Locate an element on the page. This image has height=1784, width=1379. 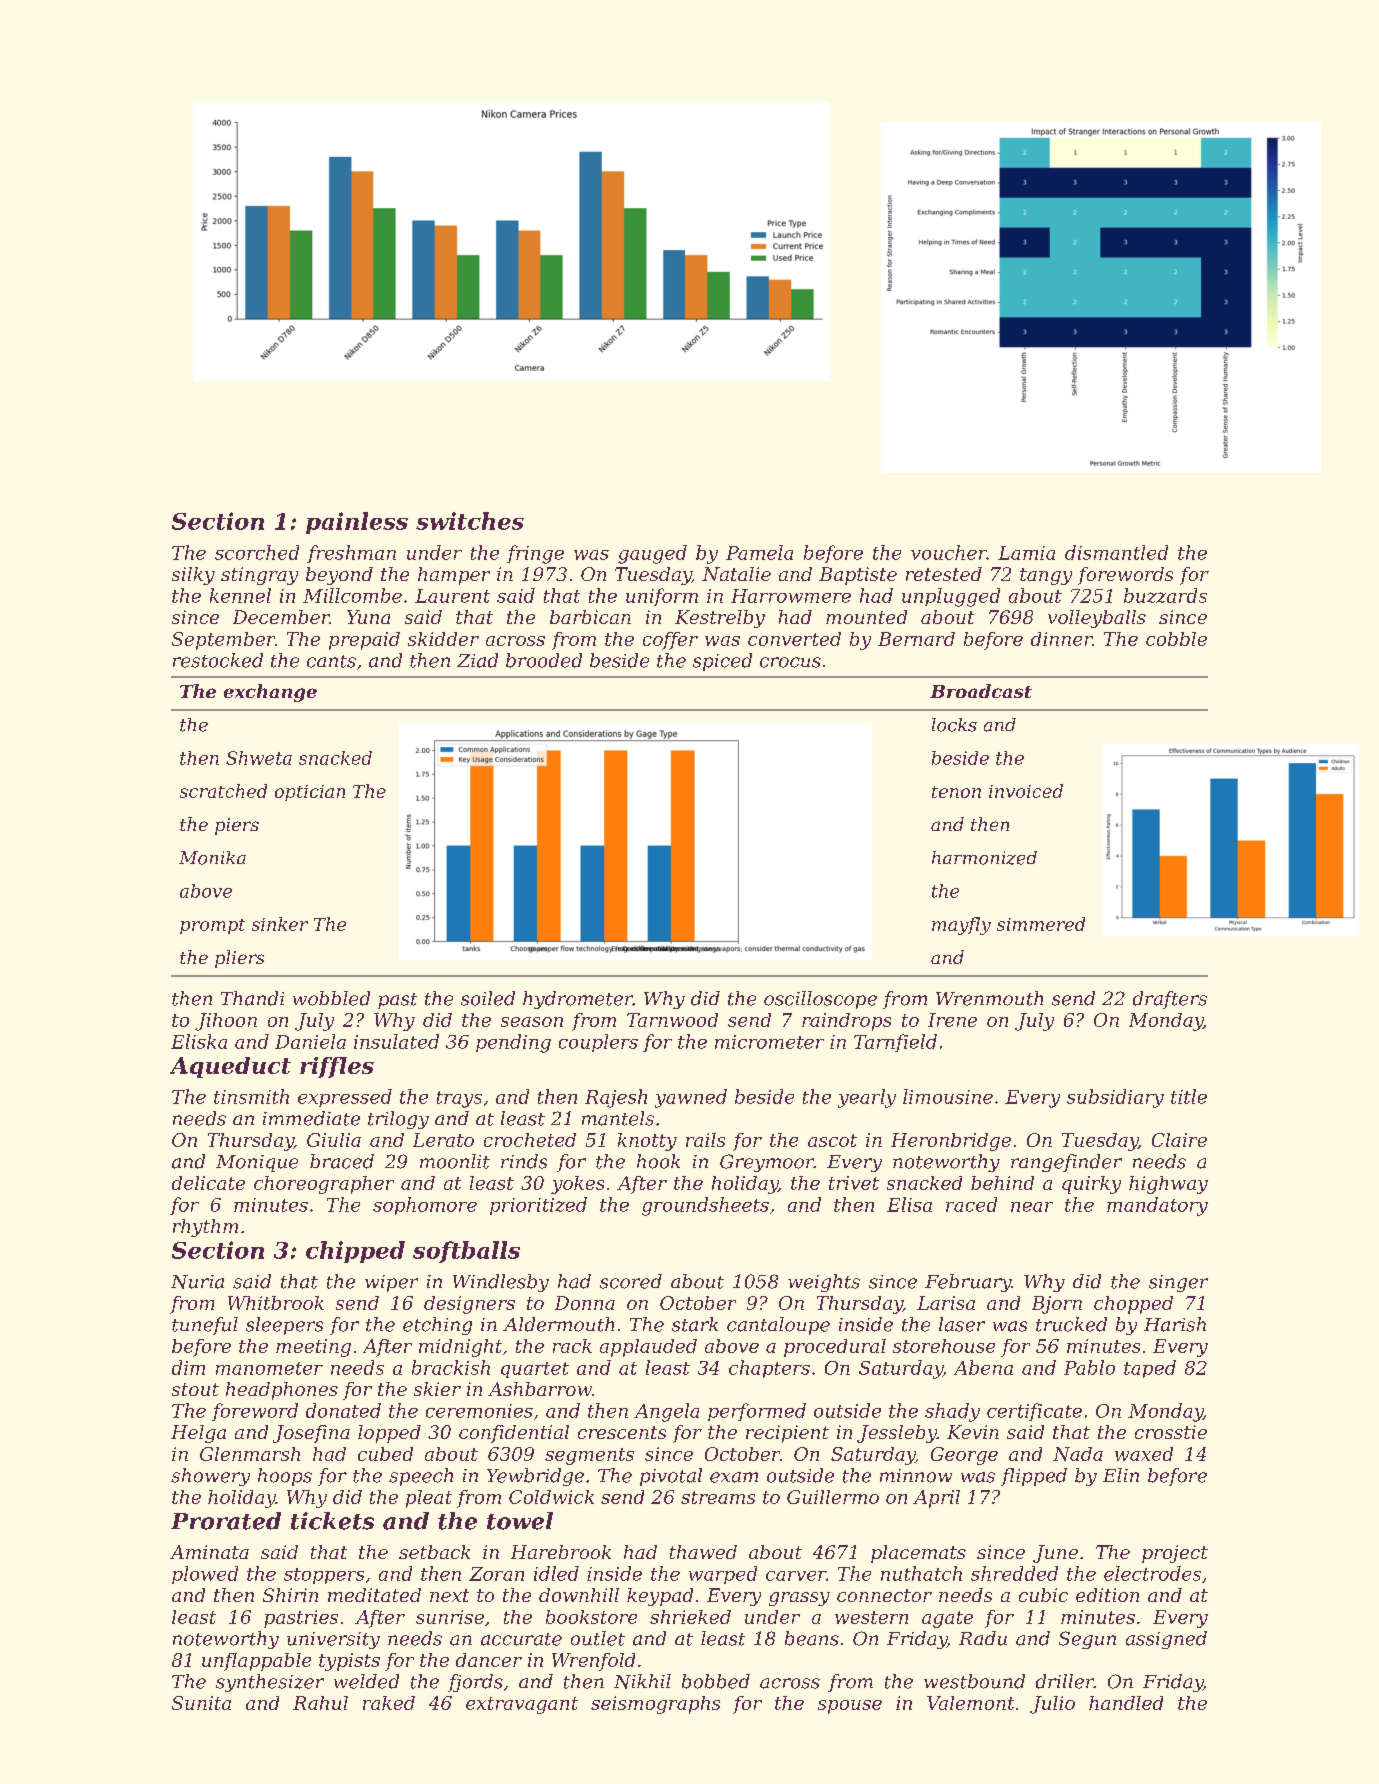
silky is located at coordinates (193, 576).
